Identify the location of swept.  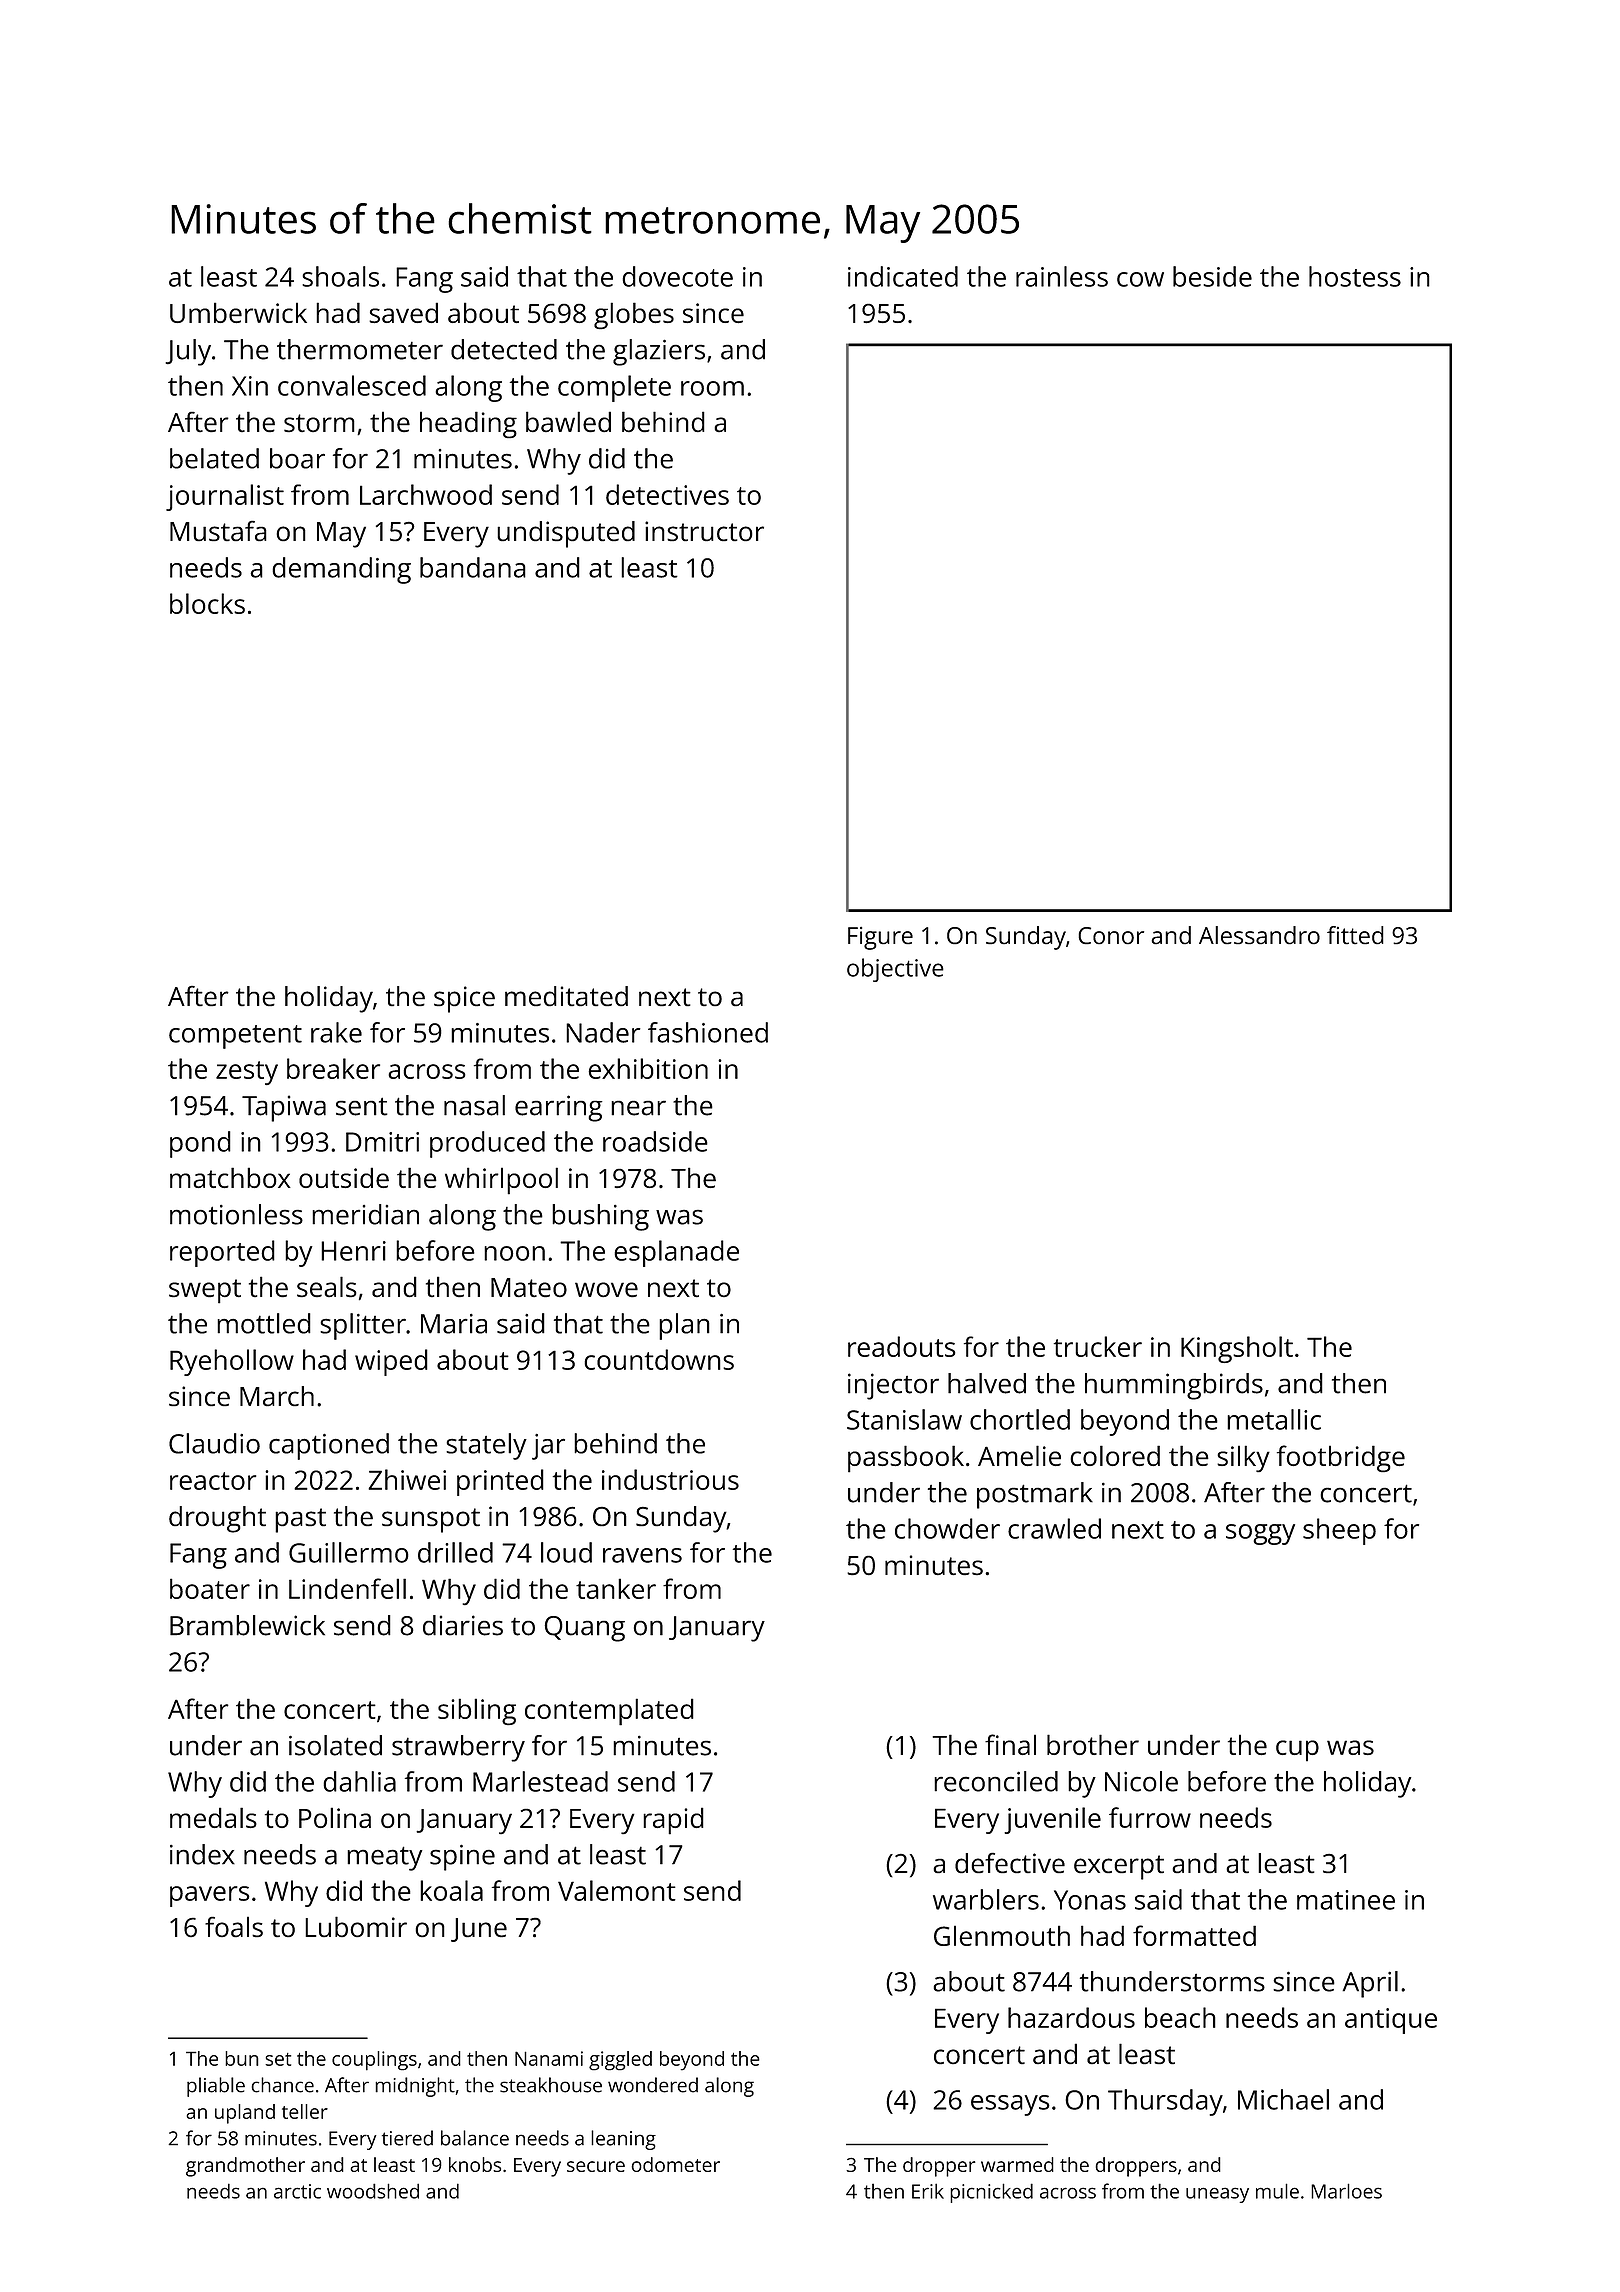
(205, 1291).
